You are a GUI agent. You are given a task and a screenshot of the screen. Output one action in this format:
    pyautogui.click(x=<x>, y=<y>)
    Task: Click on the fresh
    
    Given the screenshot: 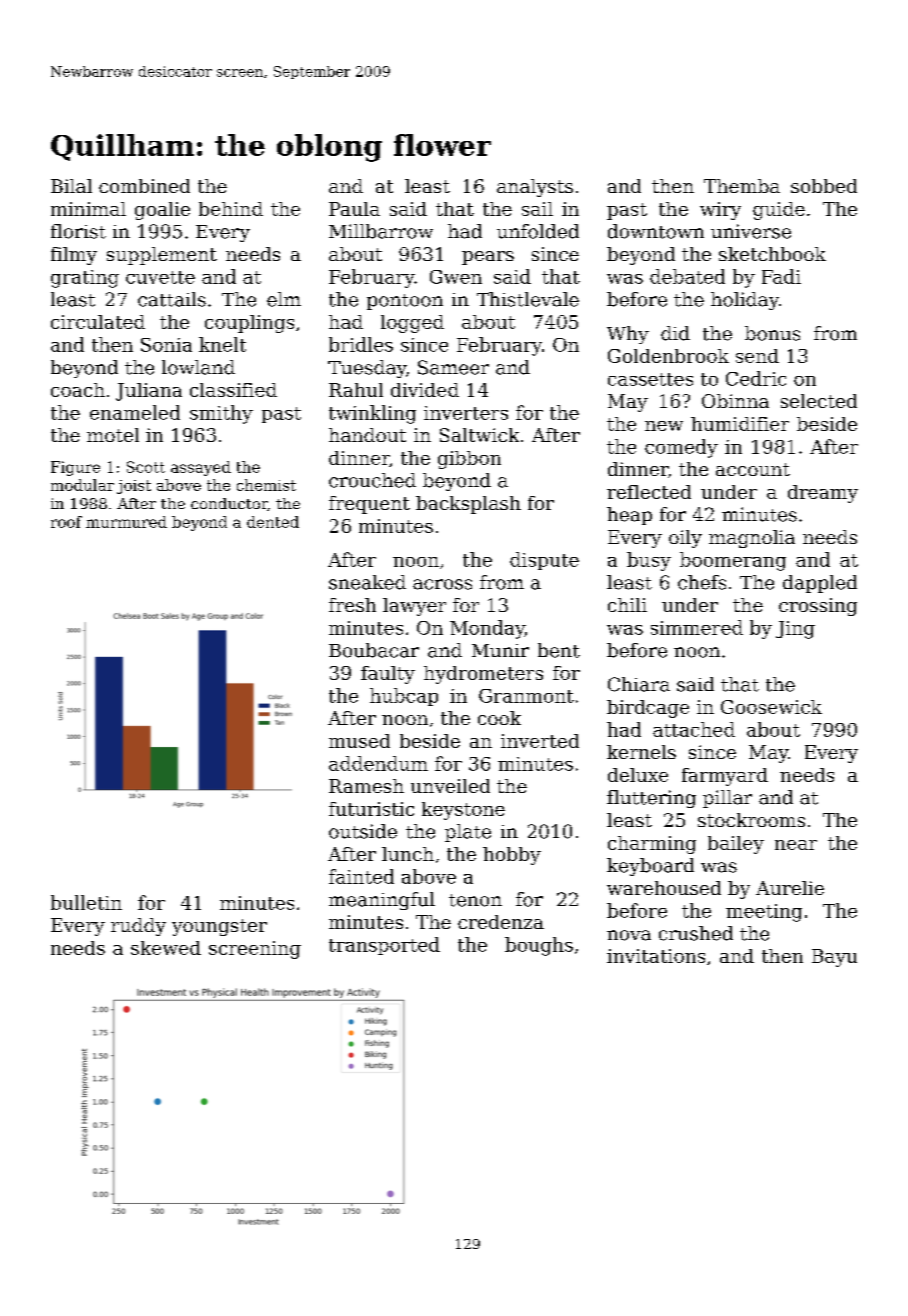 What is the action you would take?
    pyautogui.click(x=352, y=605)
